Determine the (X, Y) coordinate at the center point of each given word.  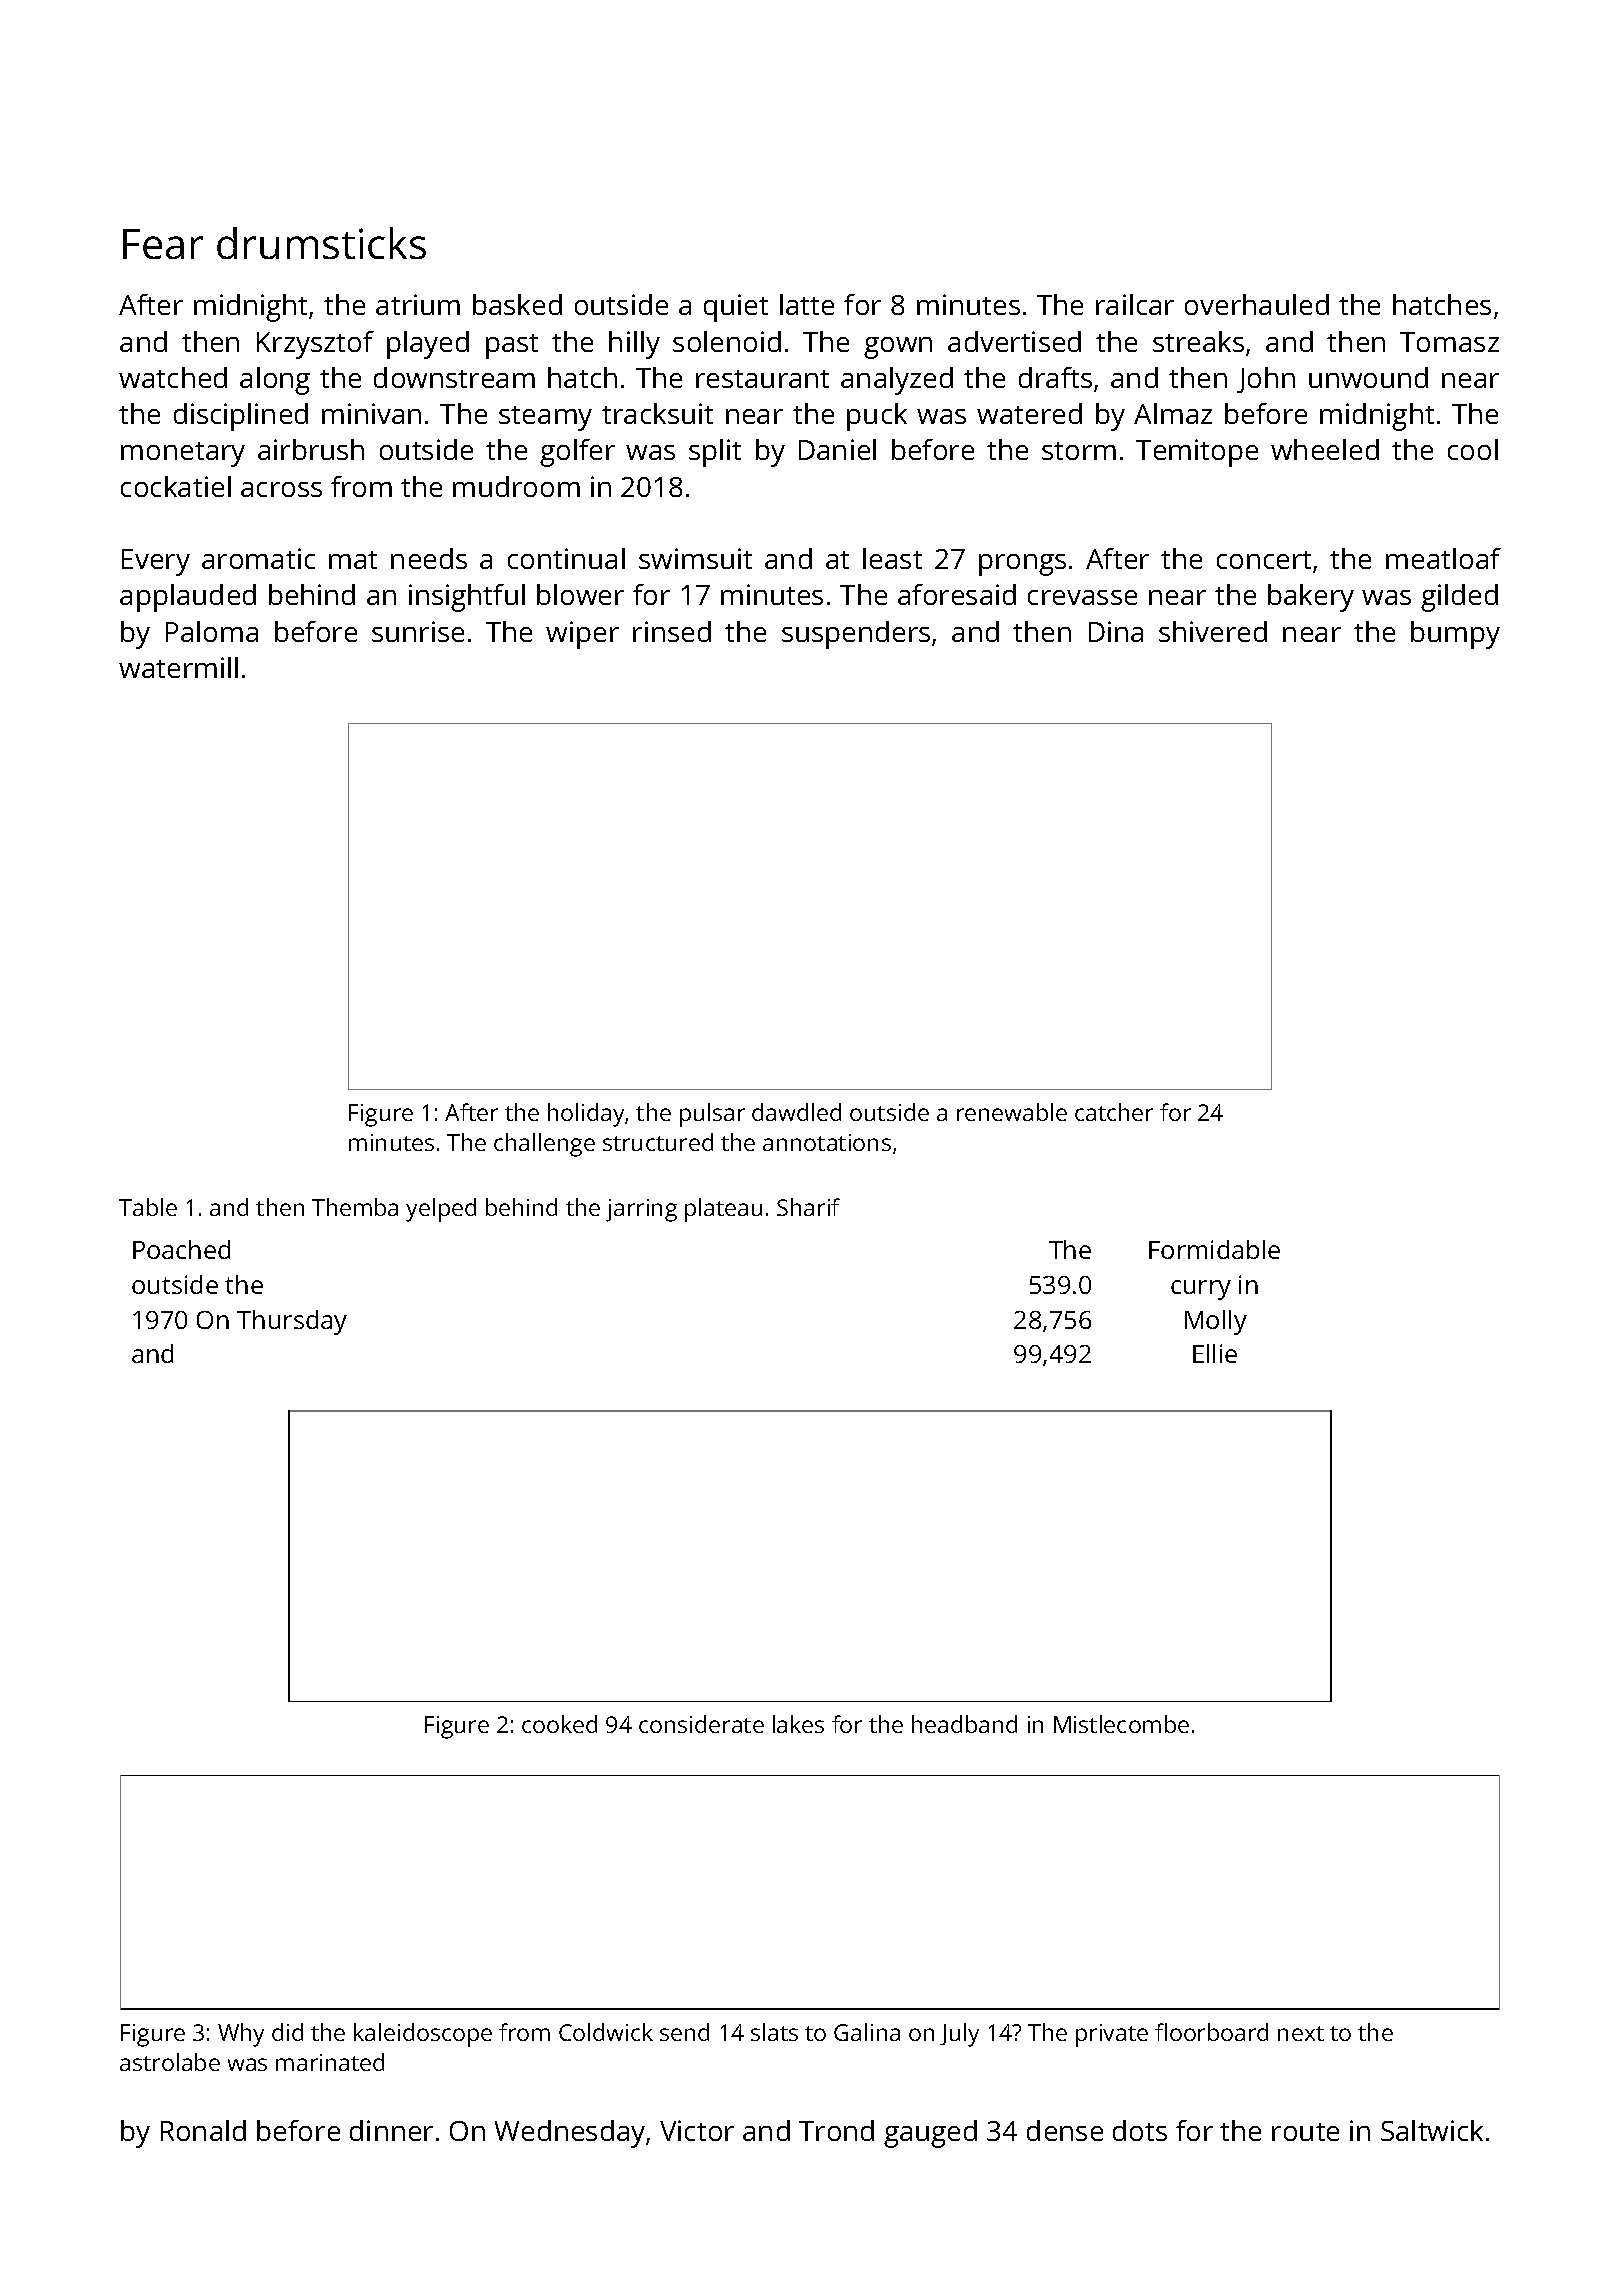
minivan (371, 413)
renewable (1012, 1112)
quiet (736, 308)
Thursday (292, 1322)
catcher (1114, 1112)
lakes (798, 1724)
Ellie (1215, 1353)
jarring (641, 1210)
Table (148, 1207)
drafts (1055, 377)
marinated (330, 2062)
